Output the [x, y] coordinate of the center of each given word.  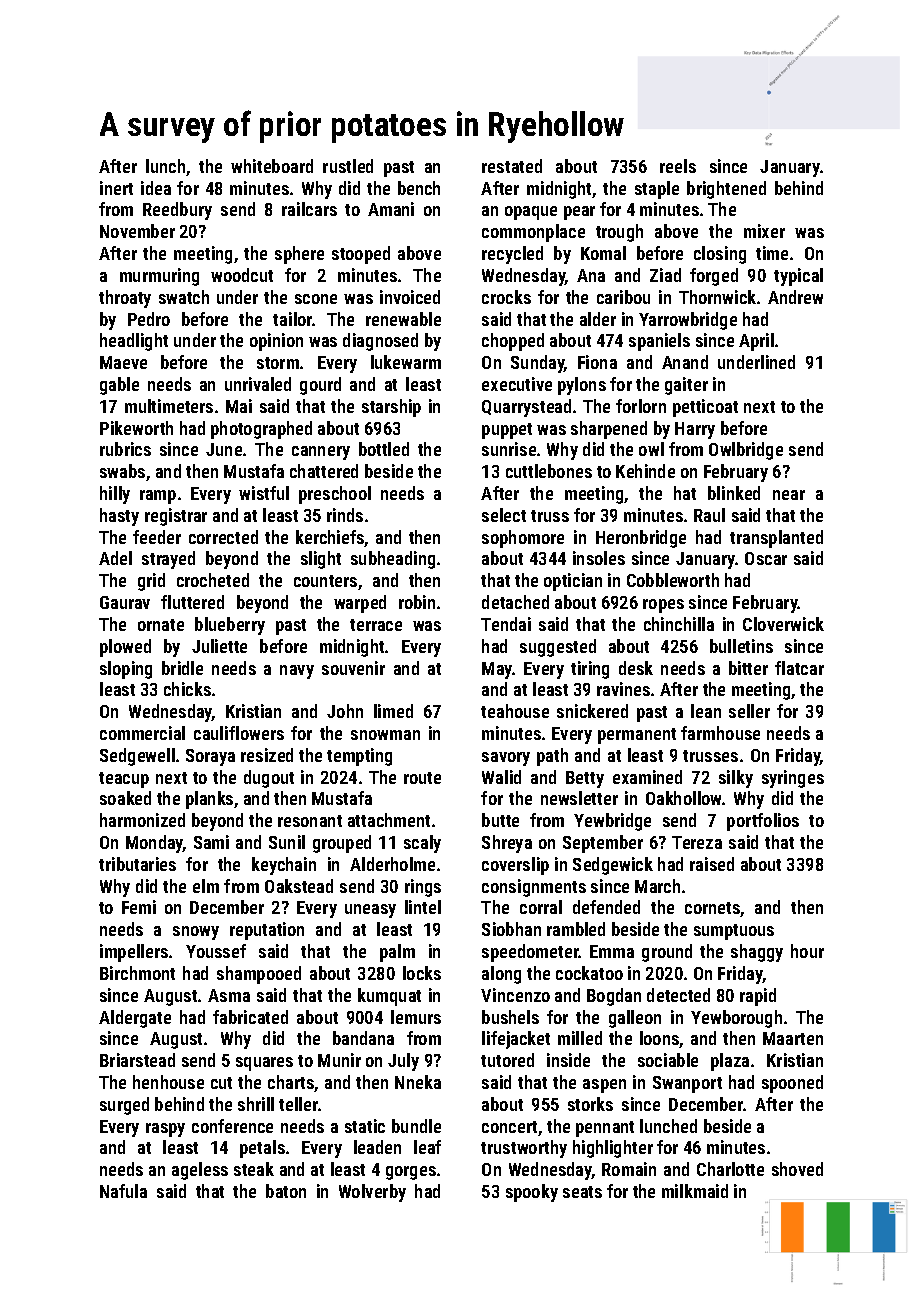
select [504, 515]
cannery [321, 453]
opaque [531, 213]
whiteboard [272, 166]
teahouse [515, 711]
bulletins [741, 646]
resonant [310, 821]
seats [582, 1192]
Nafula [123, 1191]
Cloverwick [783, 624]
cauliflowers [239, 733]
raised [712, 864]
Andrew [795, 297]
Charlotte [730, 1169]
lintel [423, 907]
